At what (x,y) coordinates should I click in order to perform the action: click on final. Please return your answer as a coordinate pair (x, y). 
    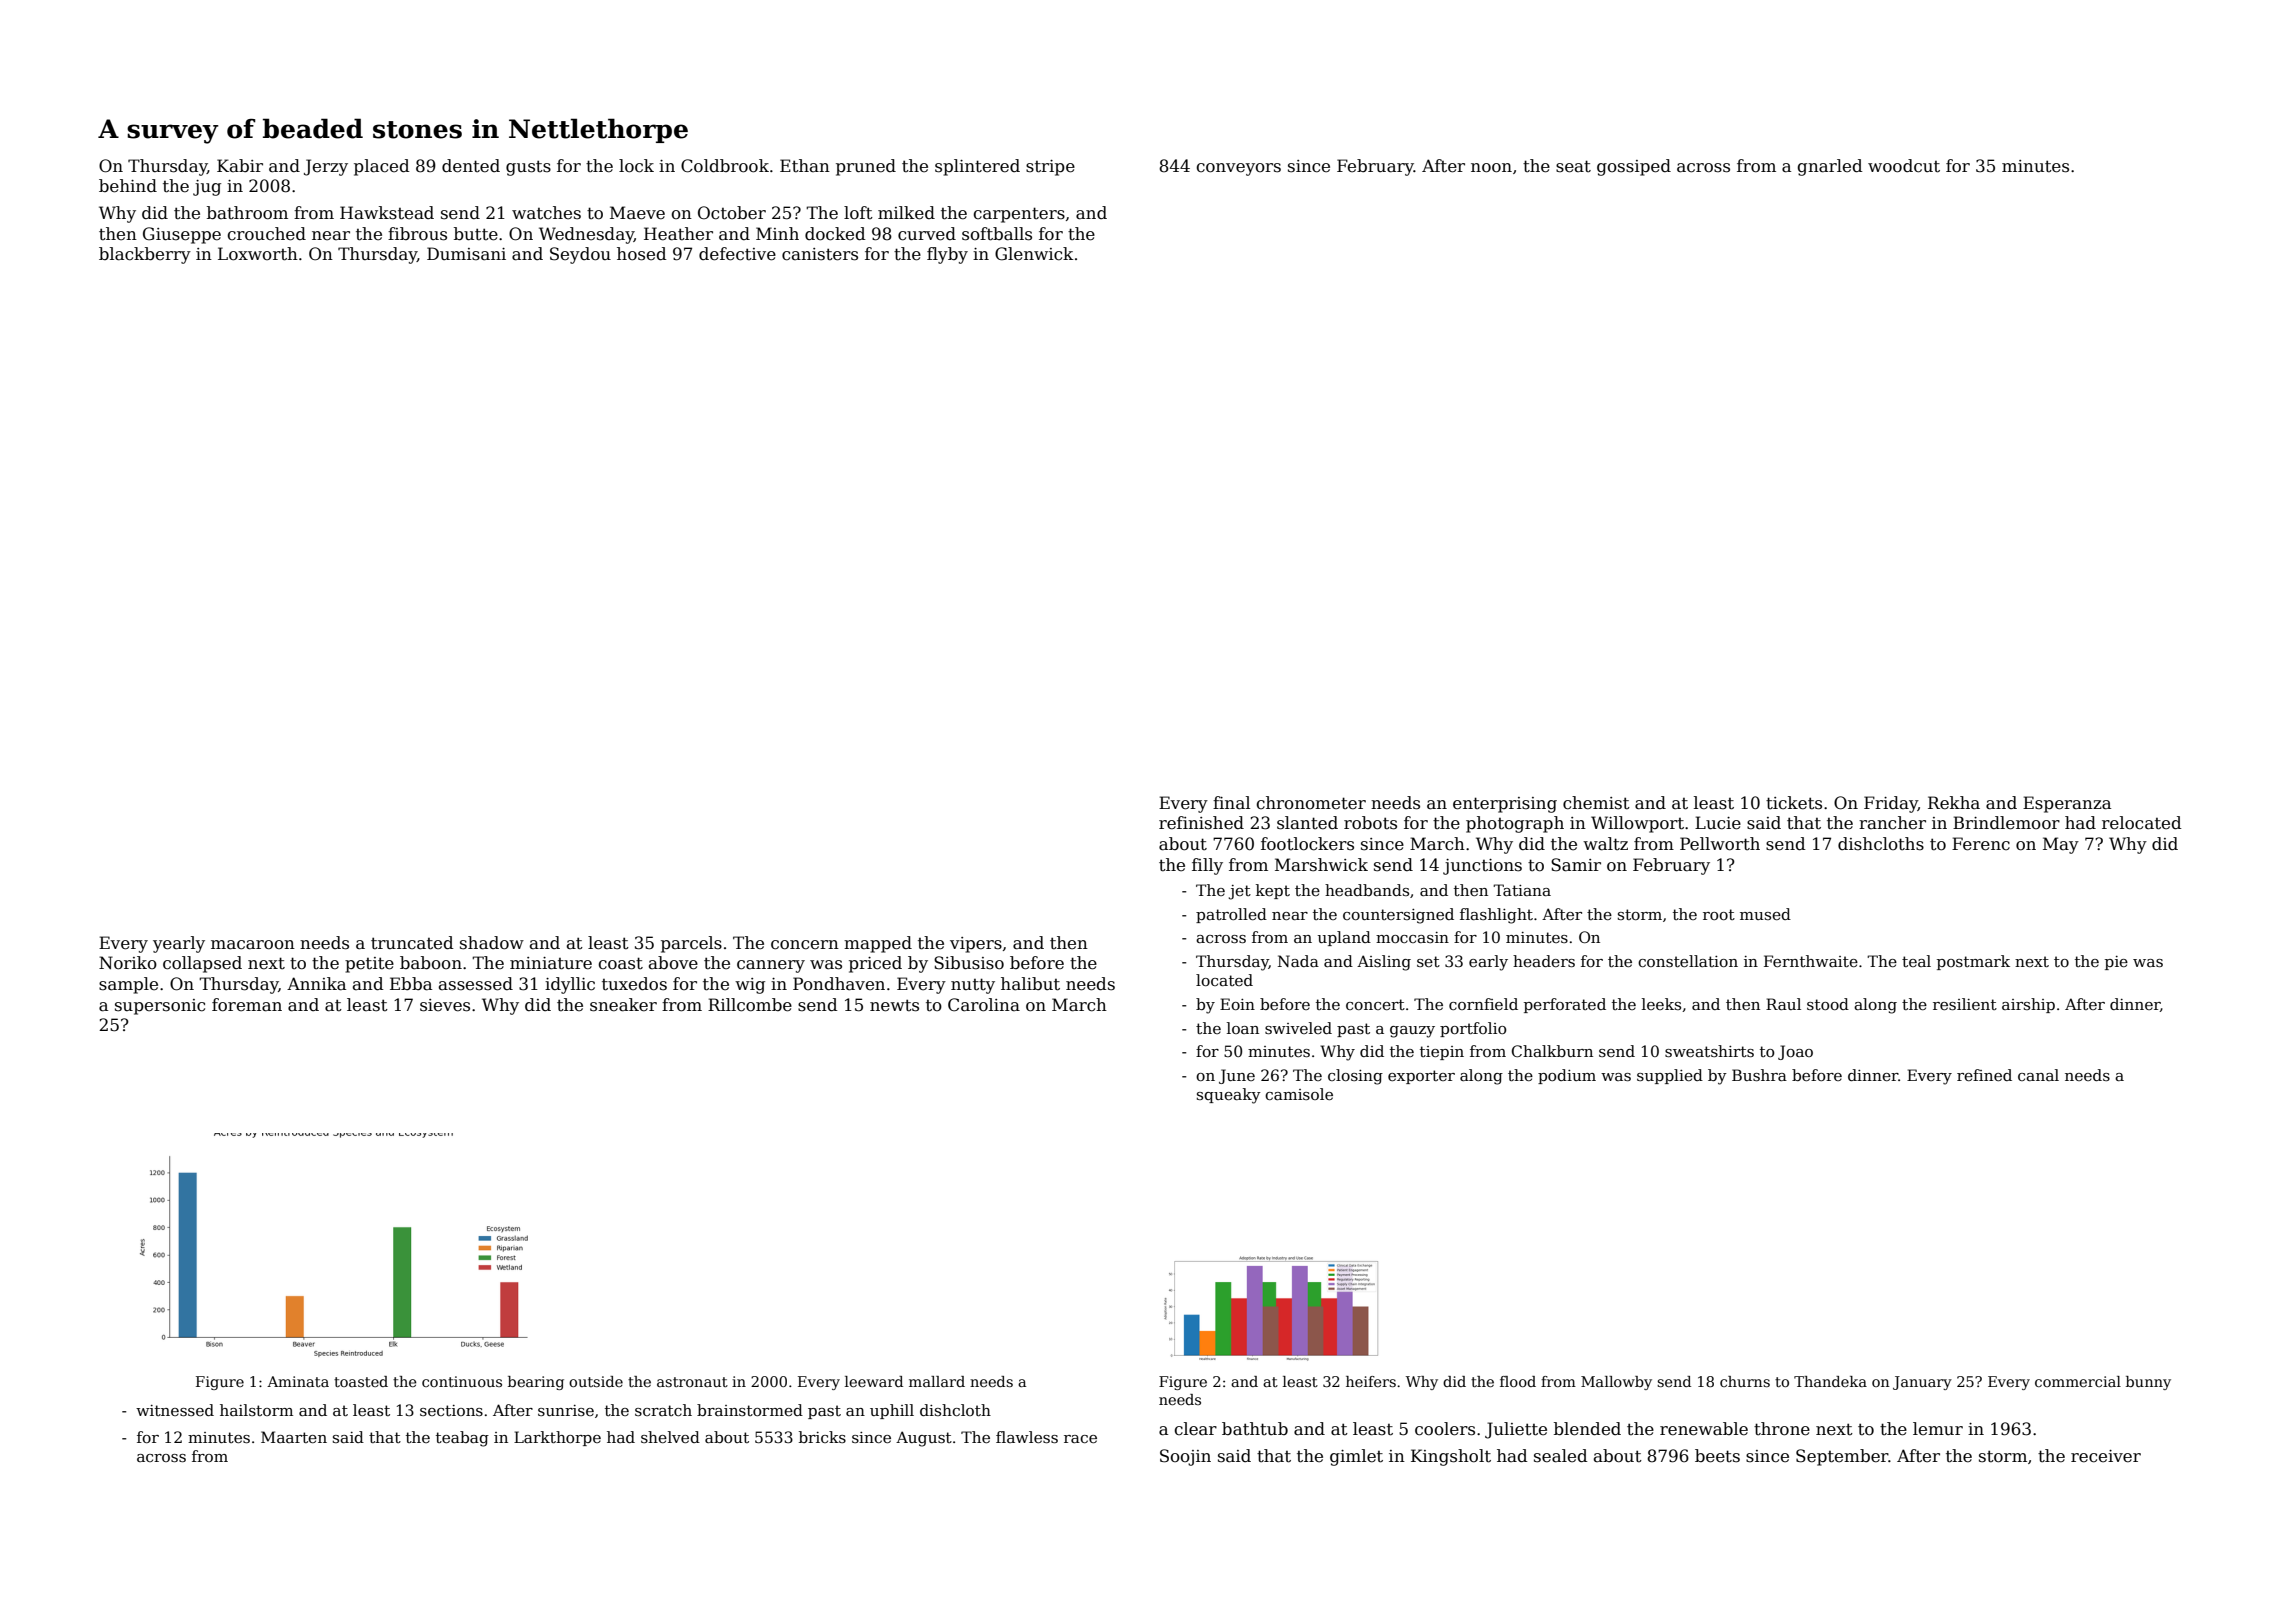
    Looking at the image, I should click on (1231, 803).
